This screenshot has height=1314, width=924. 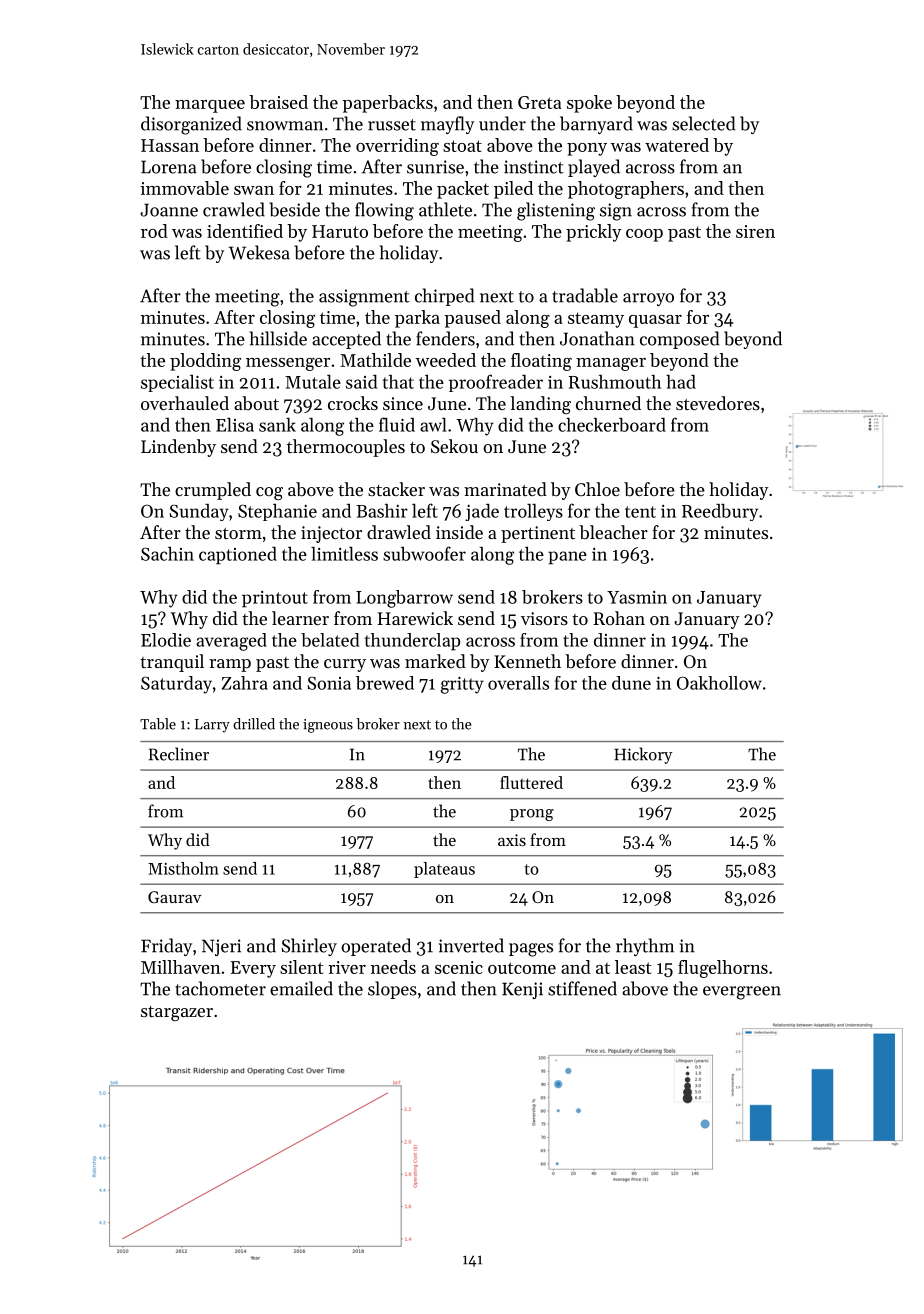 What do you see at coordinates (522, 990) in the screenshot?
I see `Kenji` at bounding box center [522, 990].
